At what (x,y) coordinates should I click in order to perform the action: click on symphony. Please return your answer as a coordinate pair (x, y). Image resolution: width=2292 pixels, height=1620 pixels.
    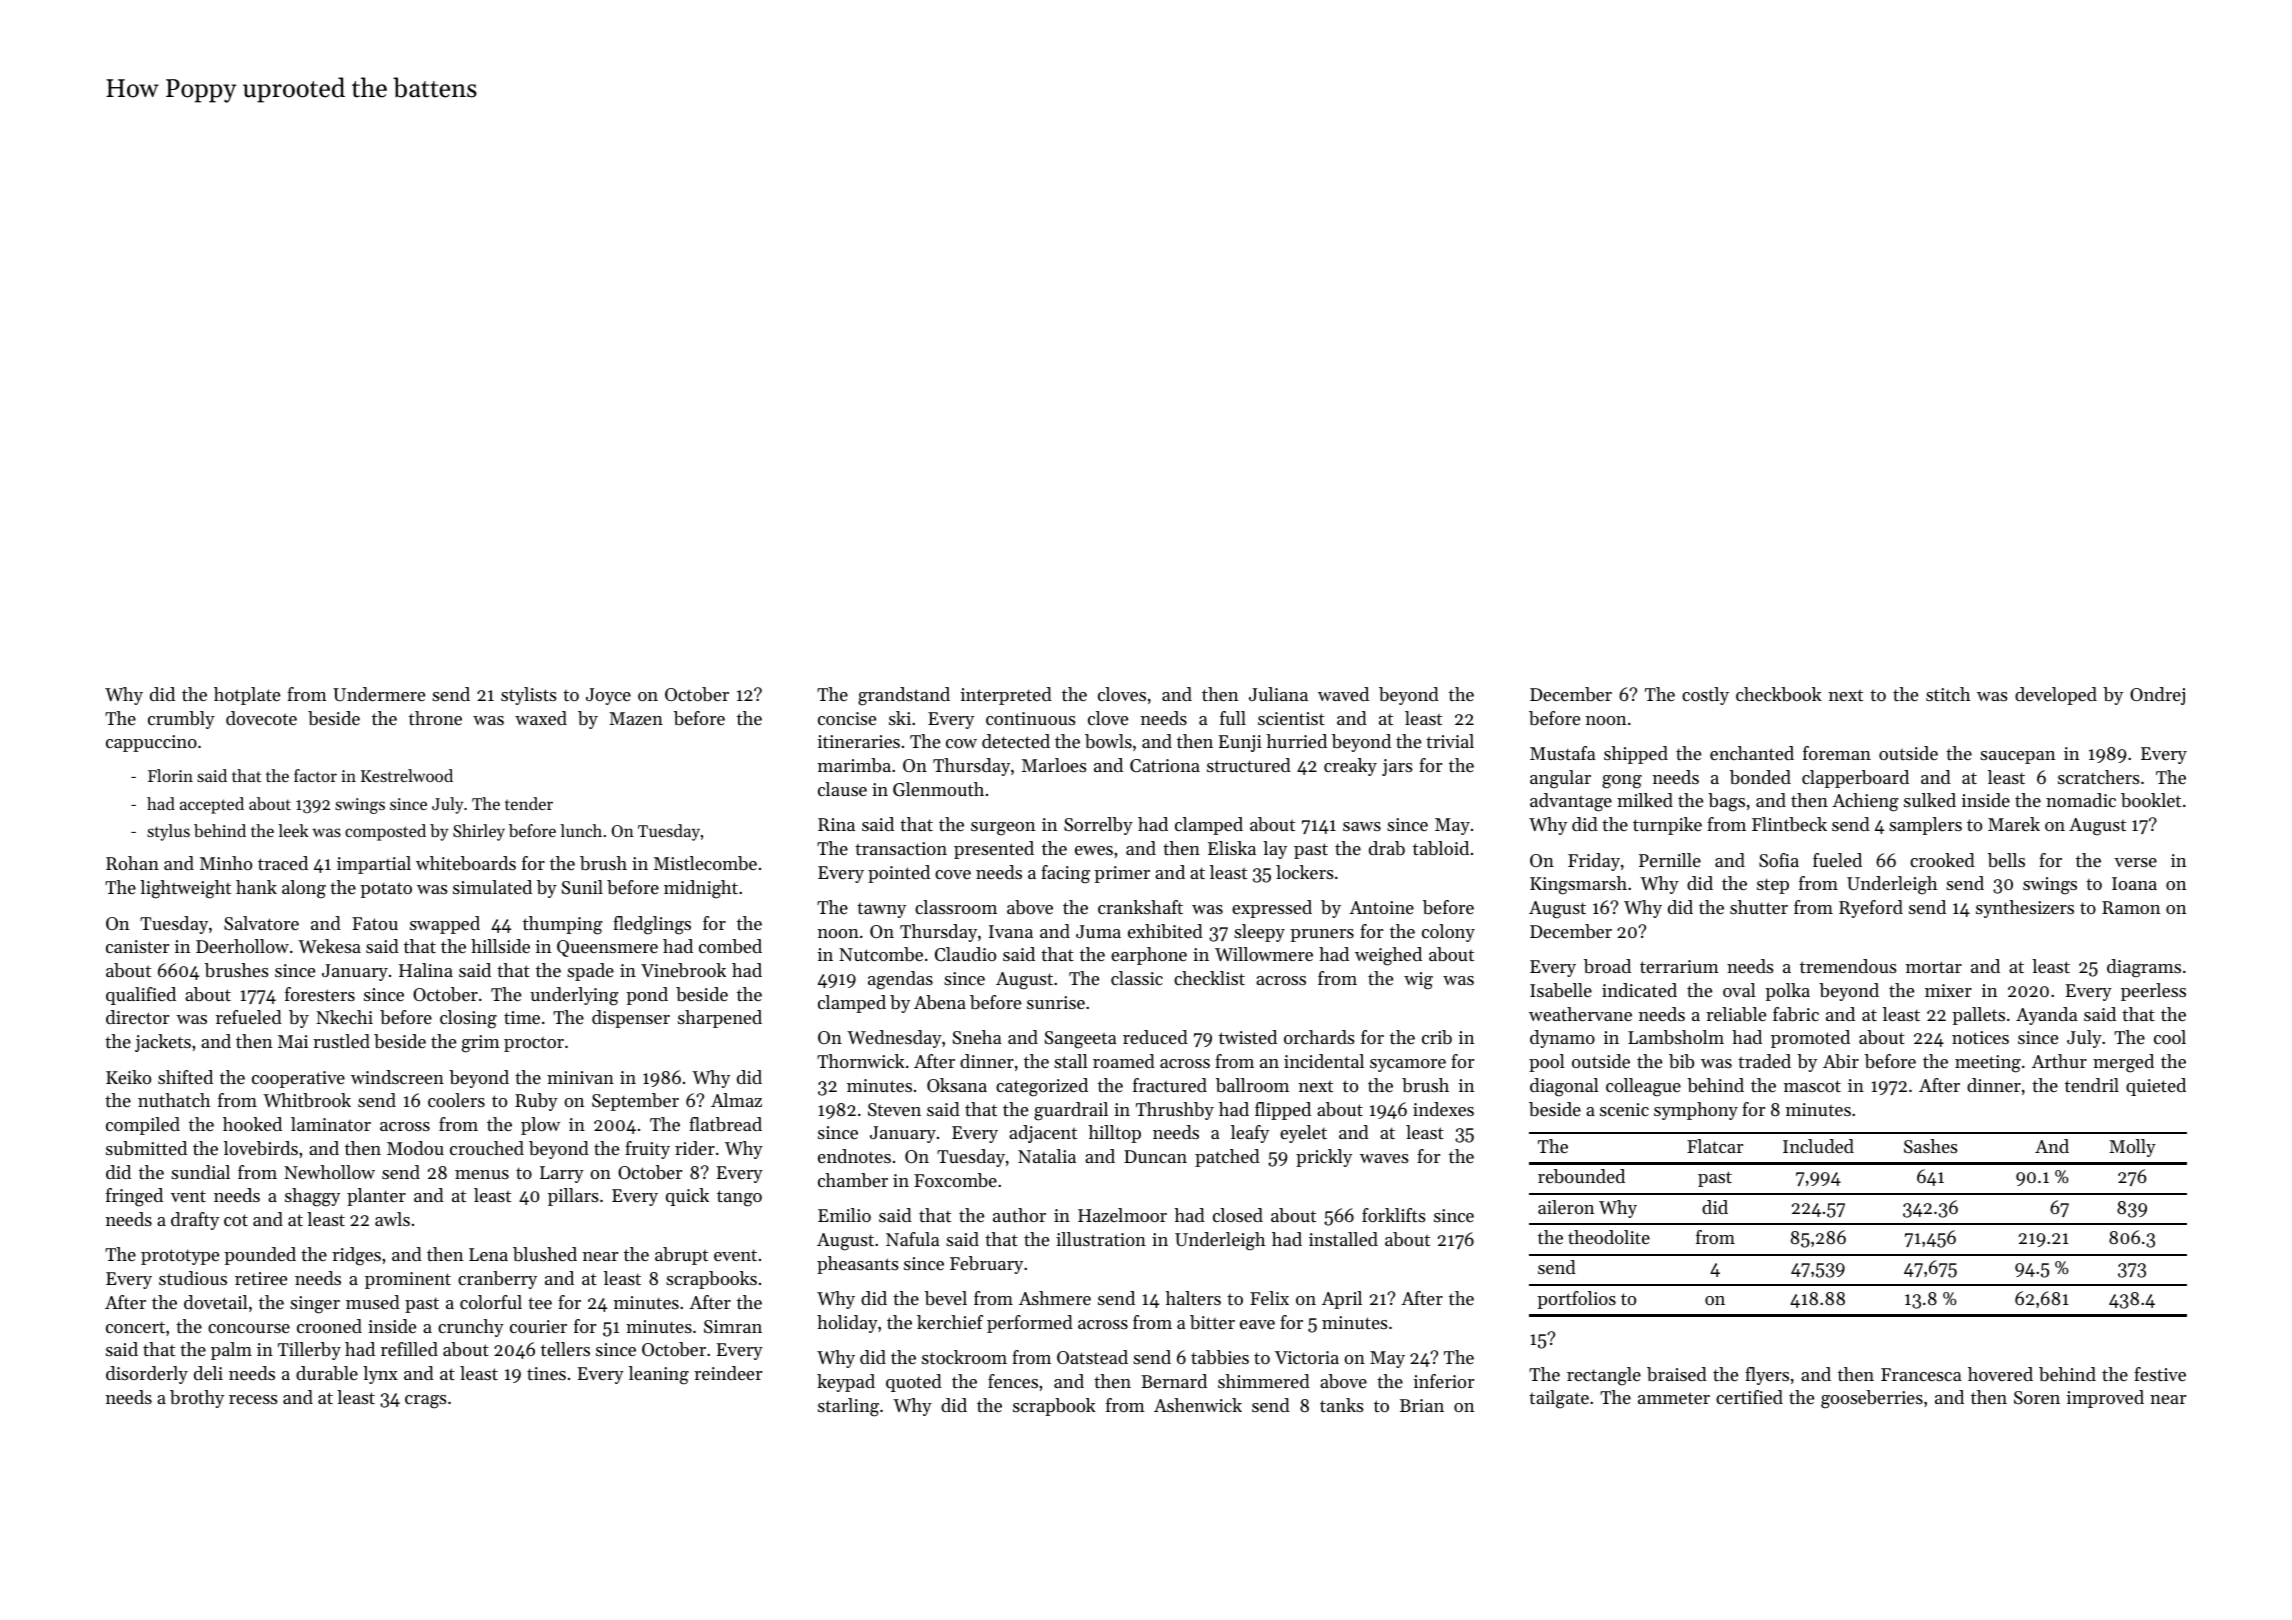
    Looking at the image, I should click on (1696, 1111).
